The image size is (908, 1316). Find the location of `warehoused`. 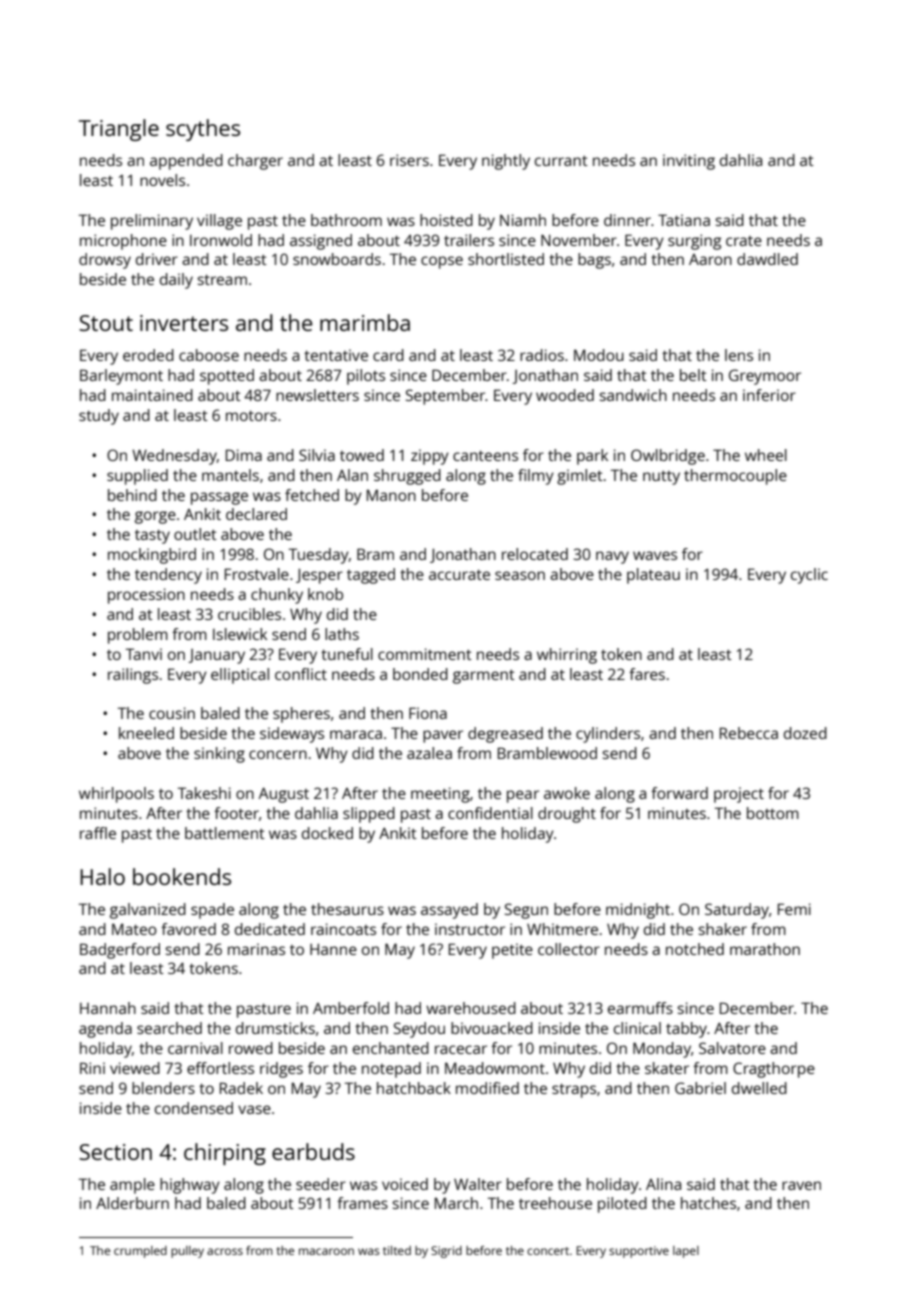

warehoused is located at coordinates (471, 1008).
